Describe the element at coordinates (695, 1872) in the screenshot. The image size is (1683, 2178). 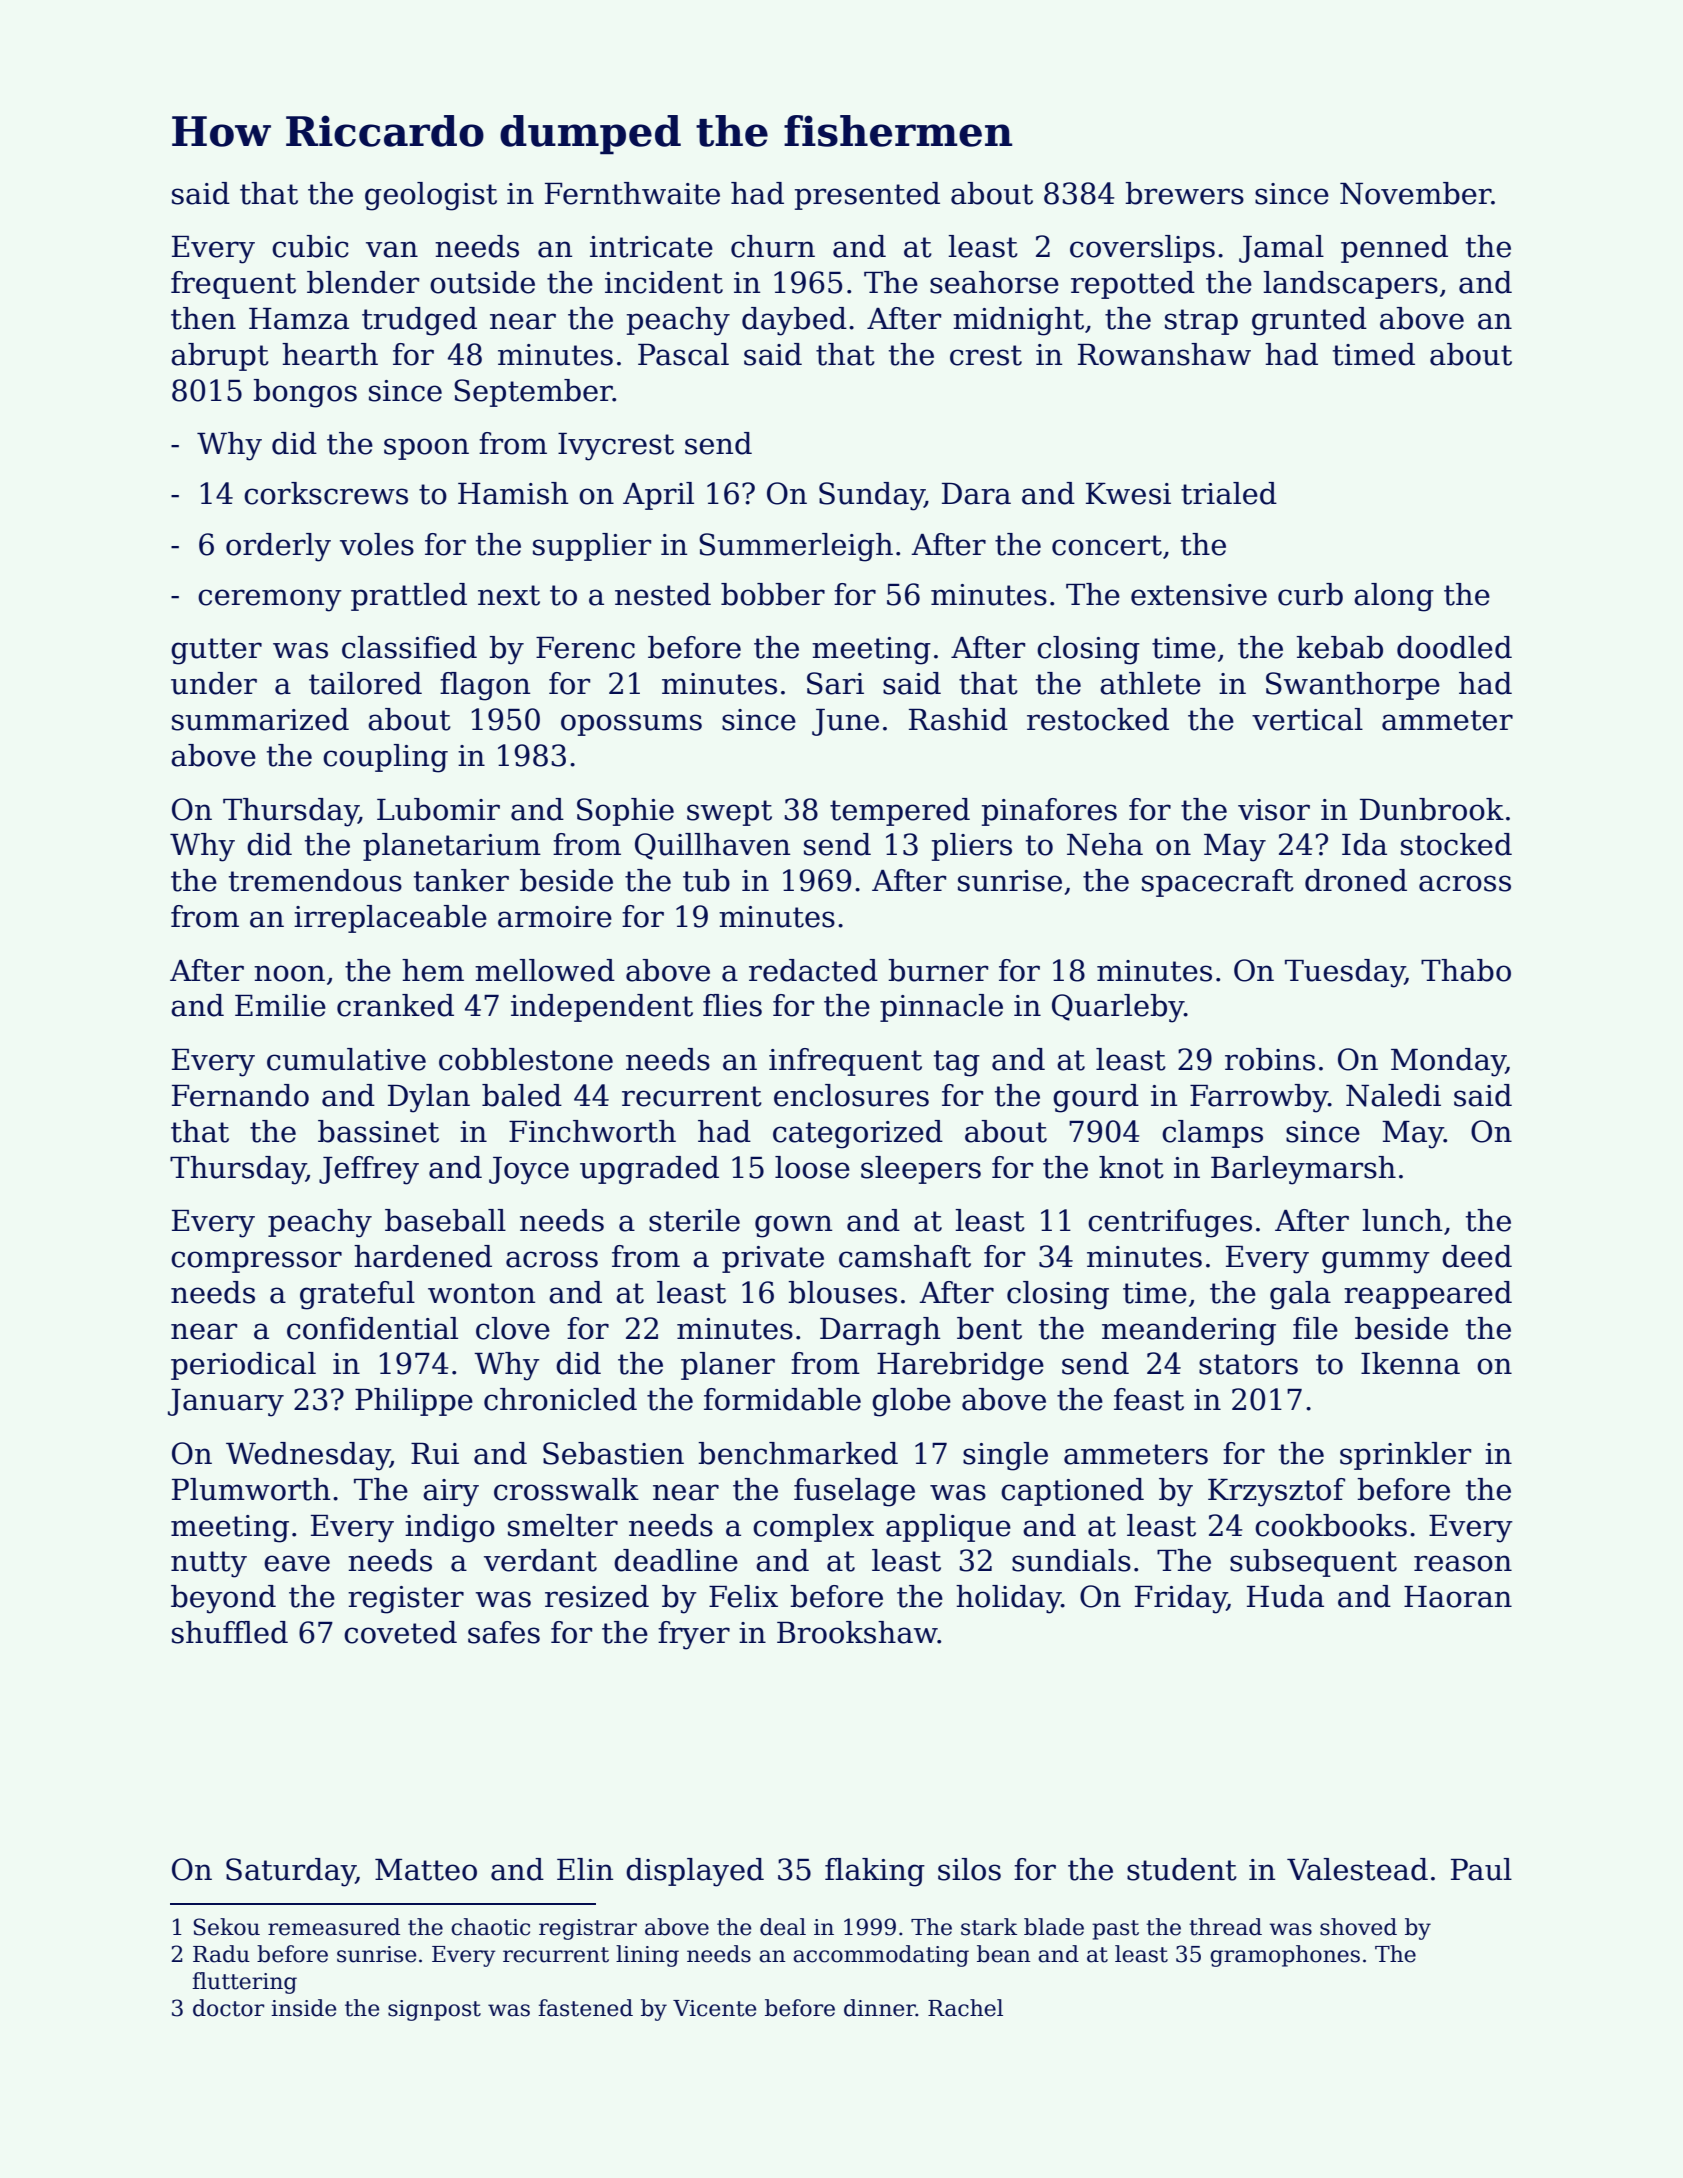
I see `displayed` at that location.
